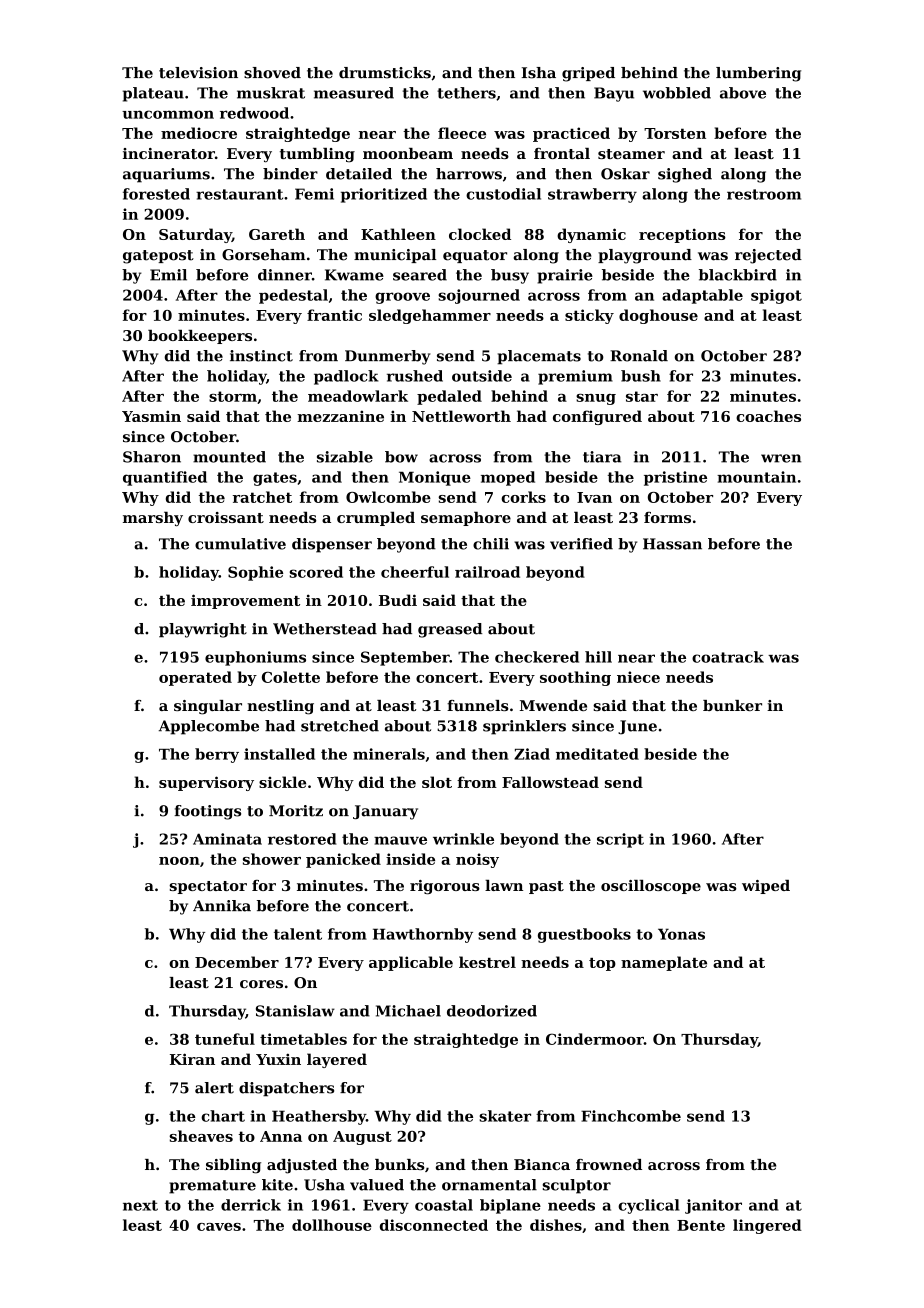  What do you see at coordinates (279, 754) in the image?
I see `installed` at bounding box center [279, 754].
